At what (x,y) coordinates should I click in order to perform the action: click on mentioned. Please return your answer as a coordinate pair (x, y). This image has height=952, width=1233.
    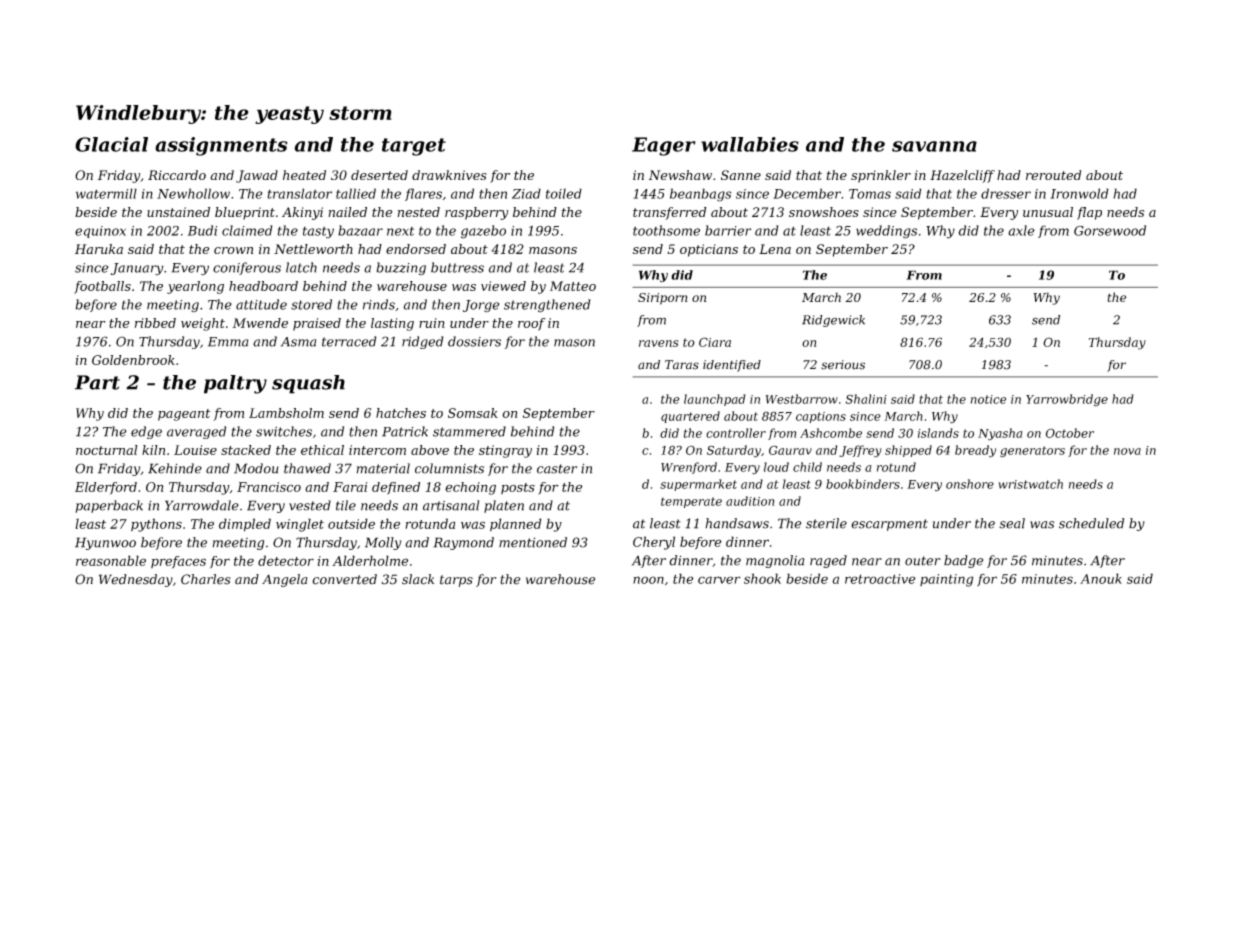
    Looking at the image, I should click on (533, 542).
